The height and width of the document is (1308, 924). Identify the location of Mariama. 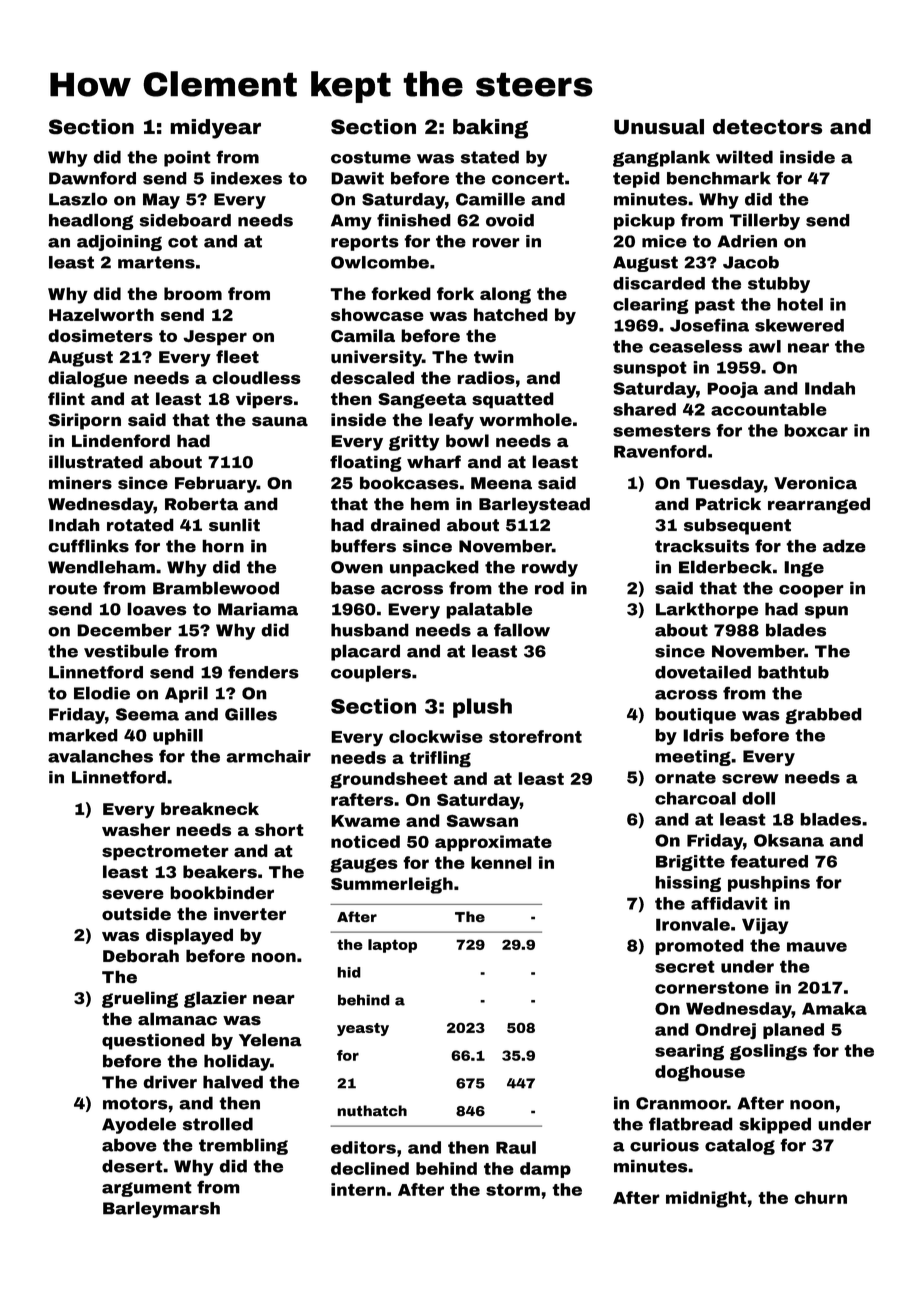
(258, 609).
